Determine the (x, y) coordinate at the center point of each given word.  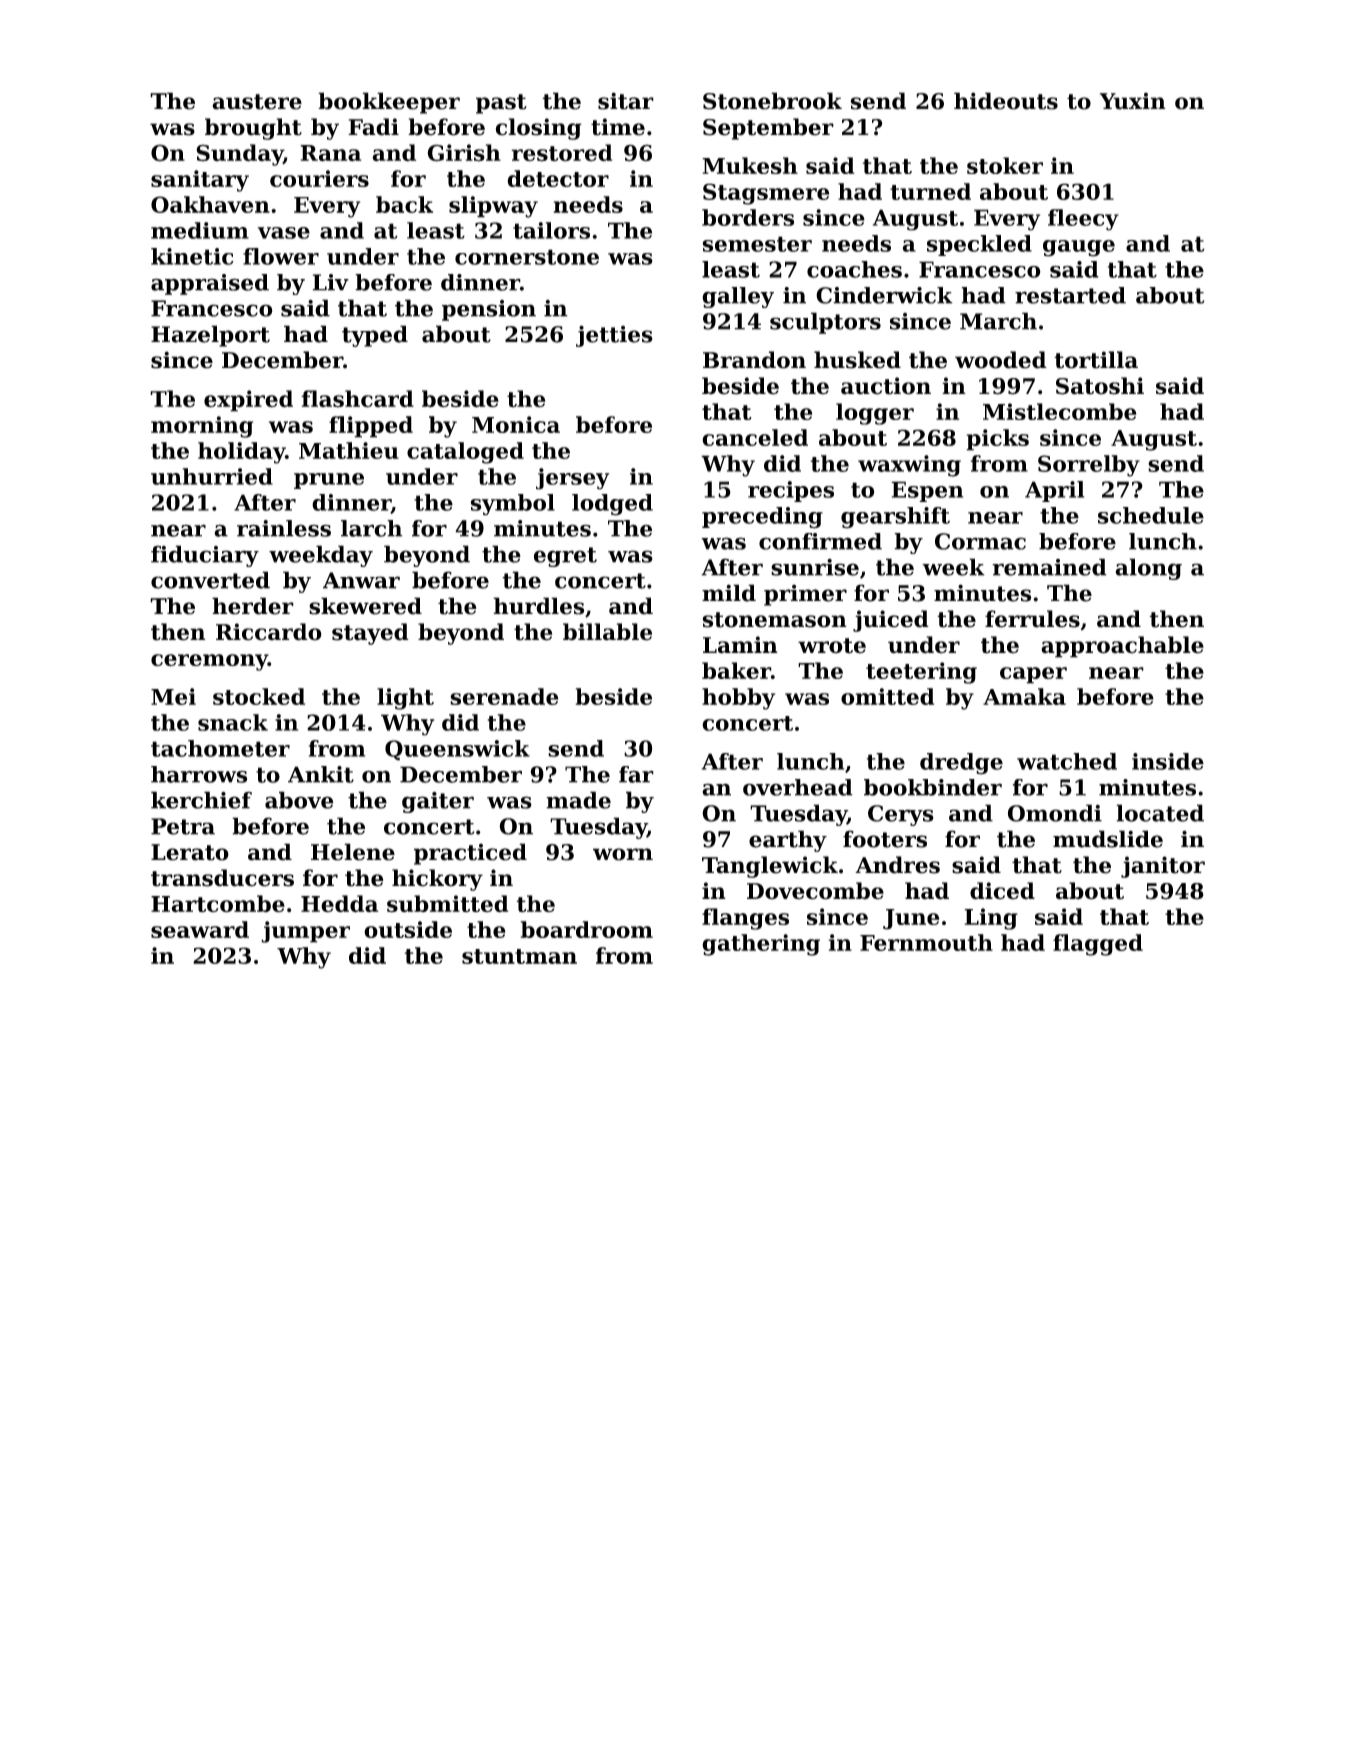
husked (857, 360)
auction (886, 386)
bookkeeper (389, 103)
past (501, 104)
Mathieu (349, 450)
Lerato (190, 852)
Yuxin (1133, 101)
